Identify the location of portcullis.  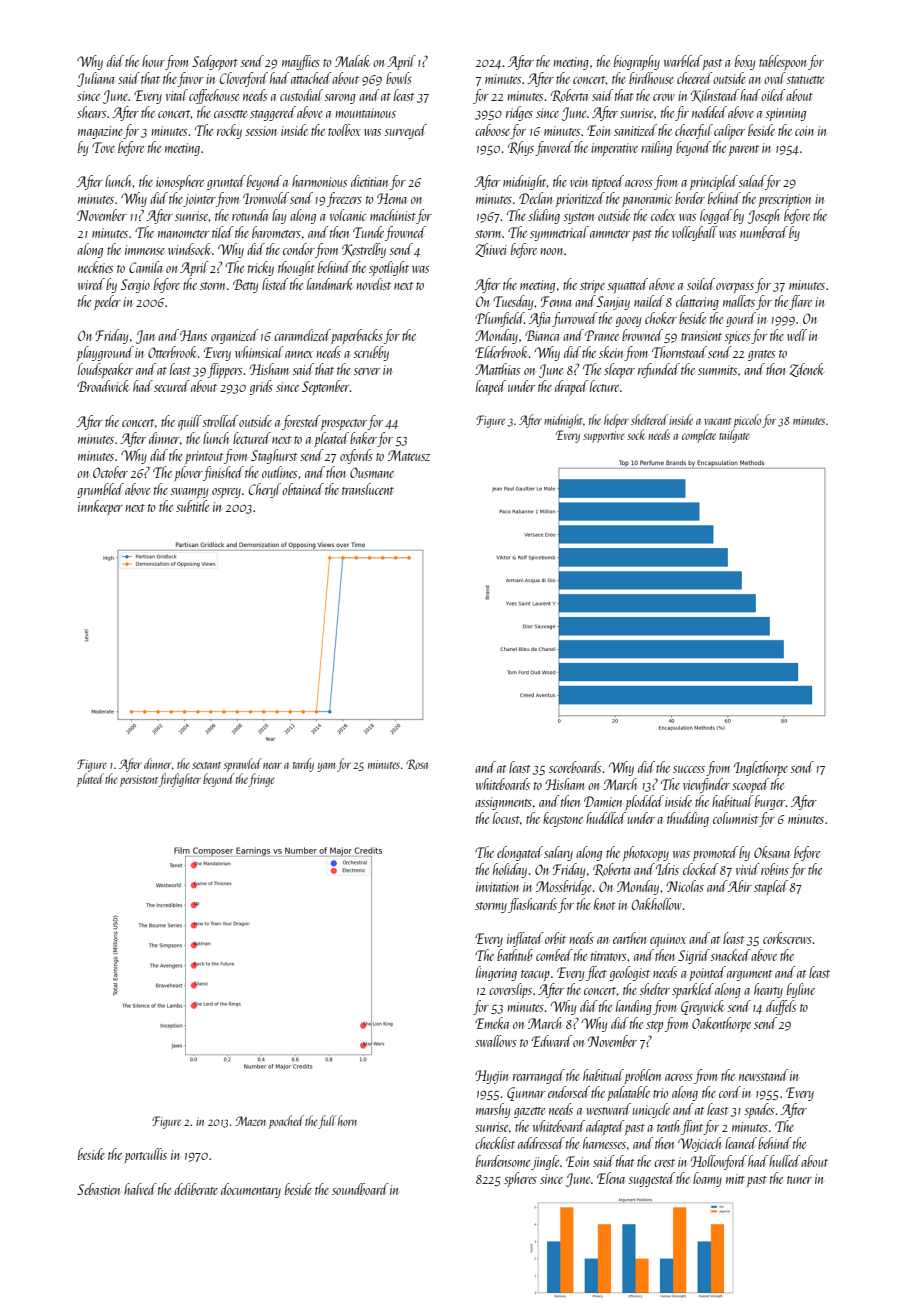
(145, 1155).
